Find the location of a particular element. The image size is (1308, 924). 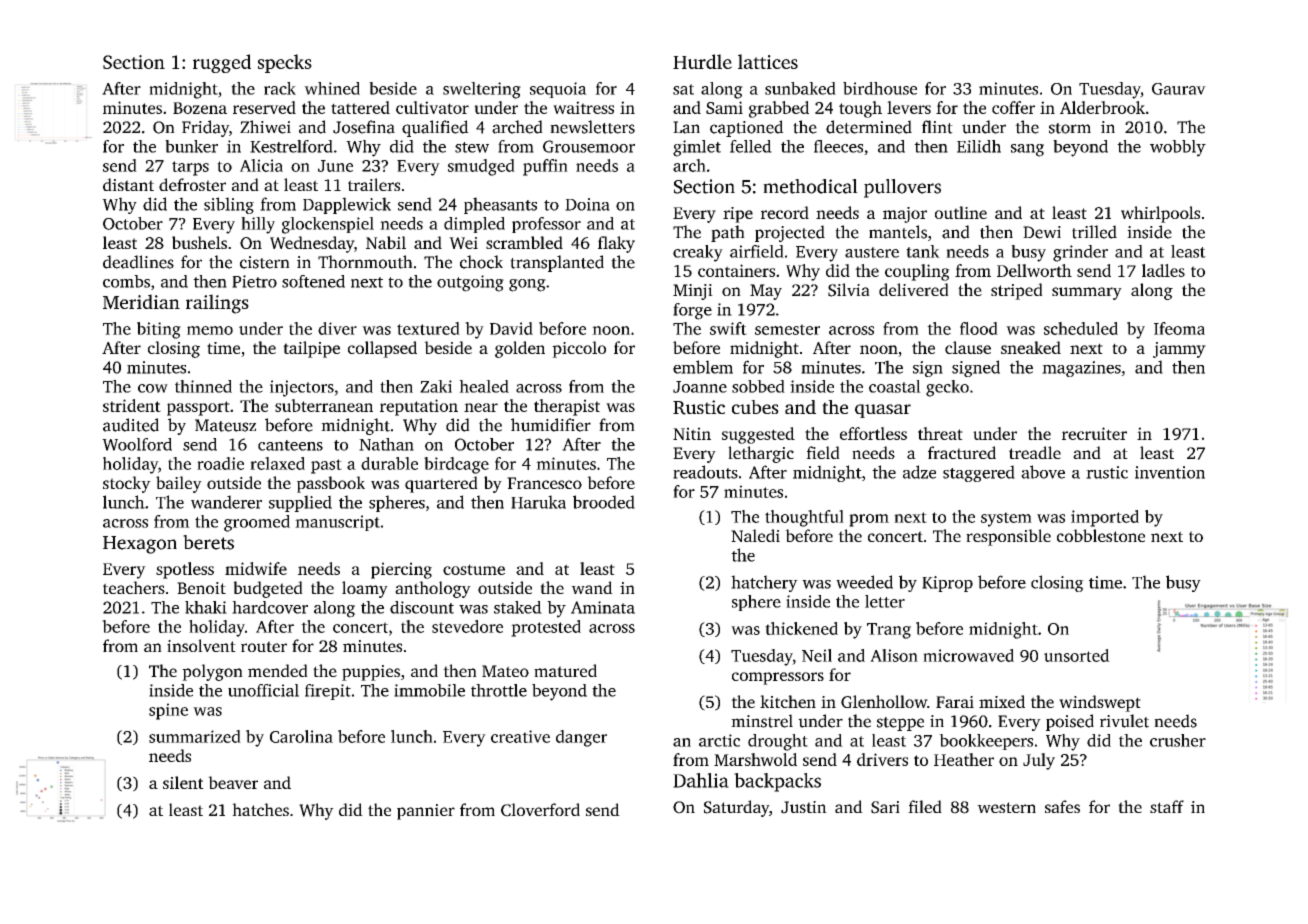

cobblestone is located at coordinates (1101, 535).
